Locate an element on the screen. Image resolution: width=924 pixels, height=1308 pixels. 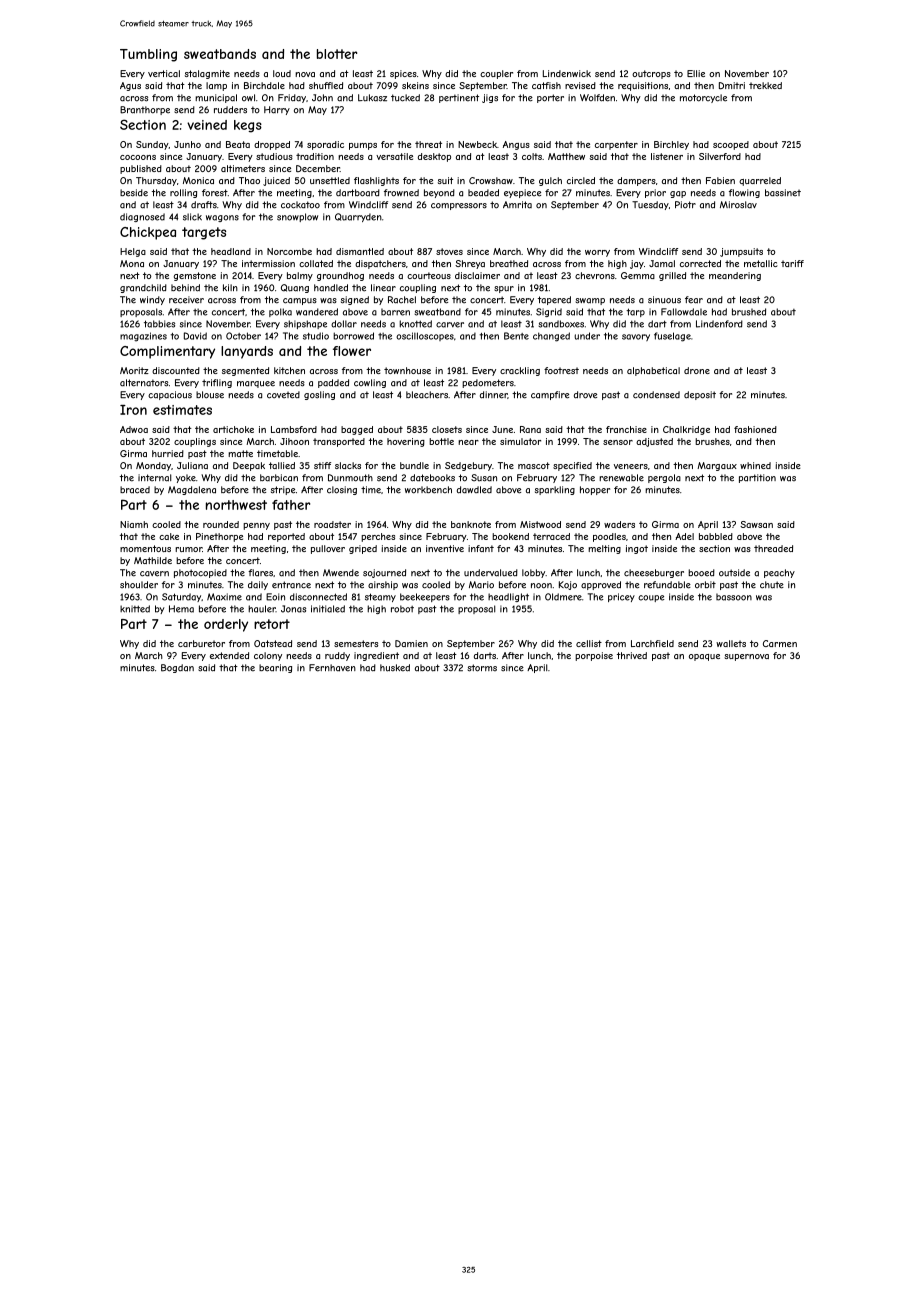
alternators is located at coordinates (144, 383).
